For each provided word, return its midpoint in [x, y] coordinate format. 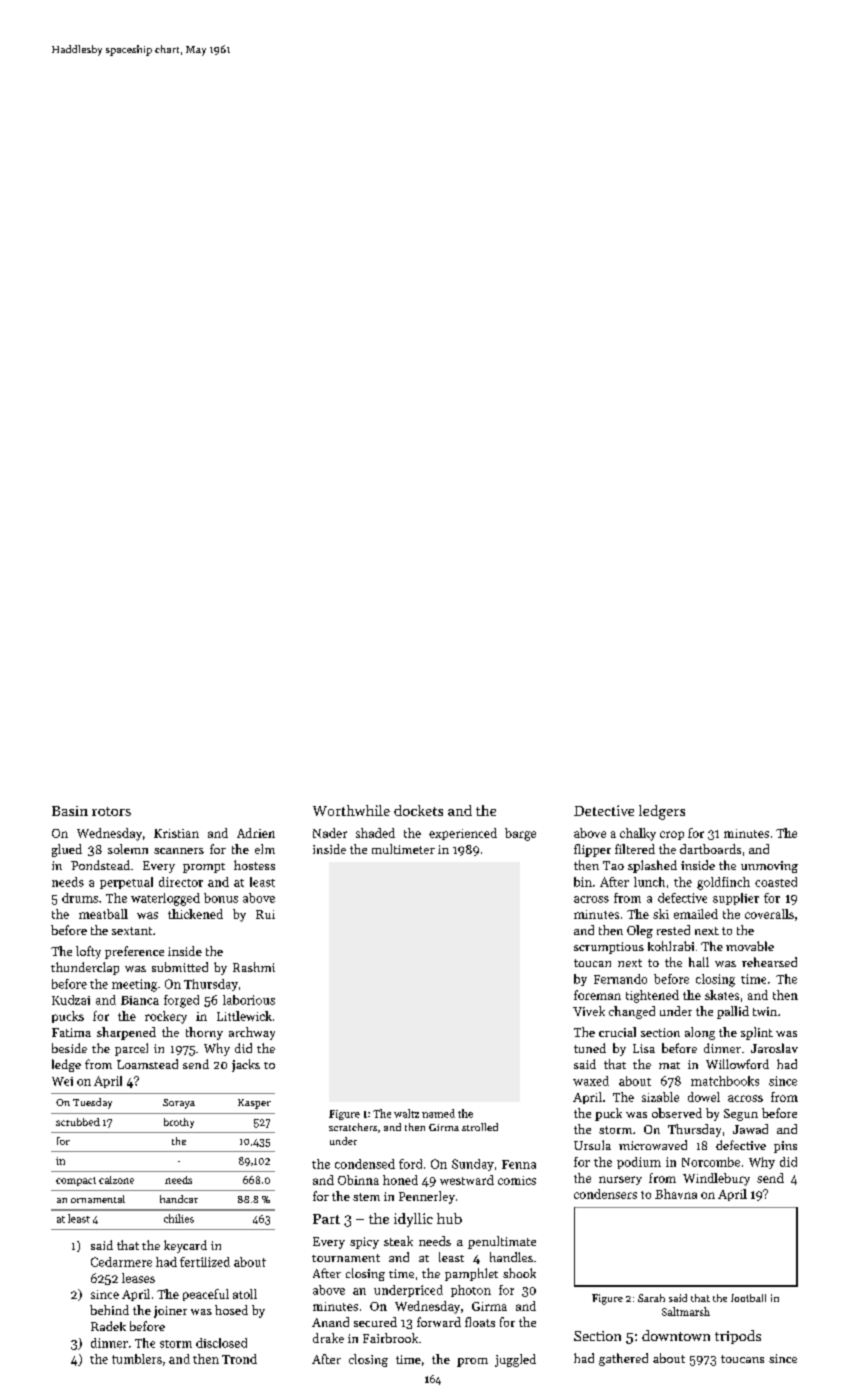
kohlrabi [671, 946]
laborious [249, 1000]
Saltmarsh [686, 1311]
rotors [111, 811]
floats [480, 1322]
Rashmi [254, 967]
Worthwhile [351, 810]
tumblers [137, 1359]
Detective [604, 810]
